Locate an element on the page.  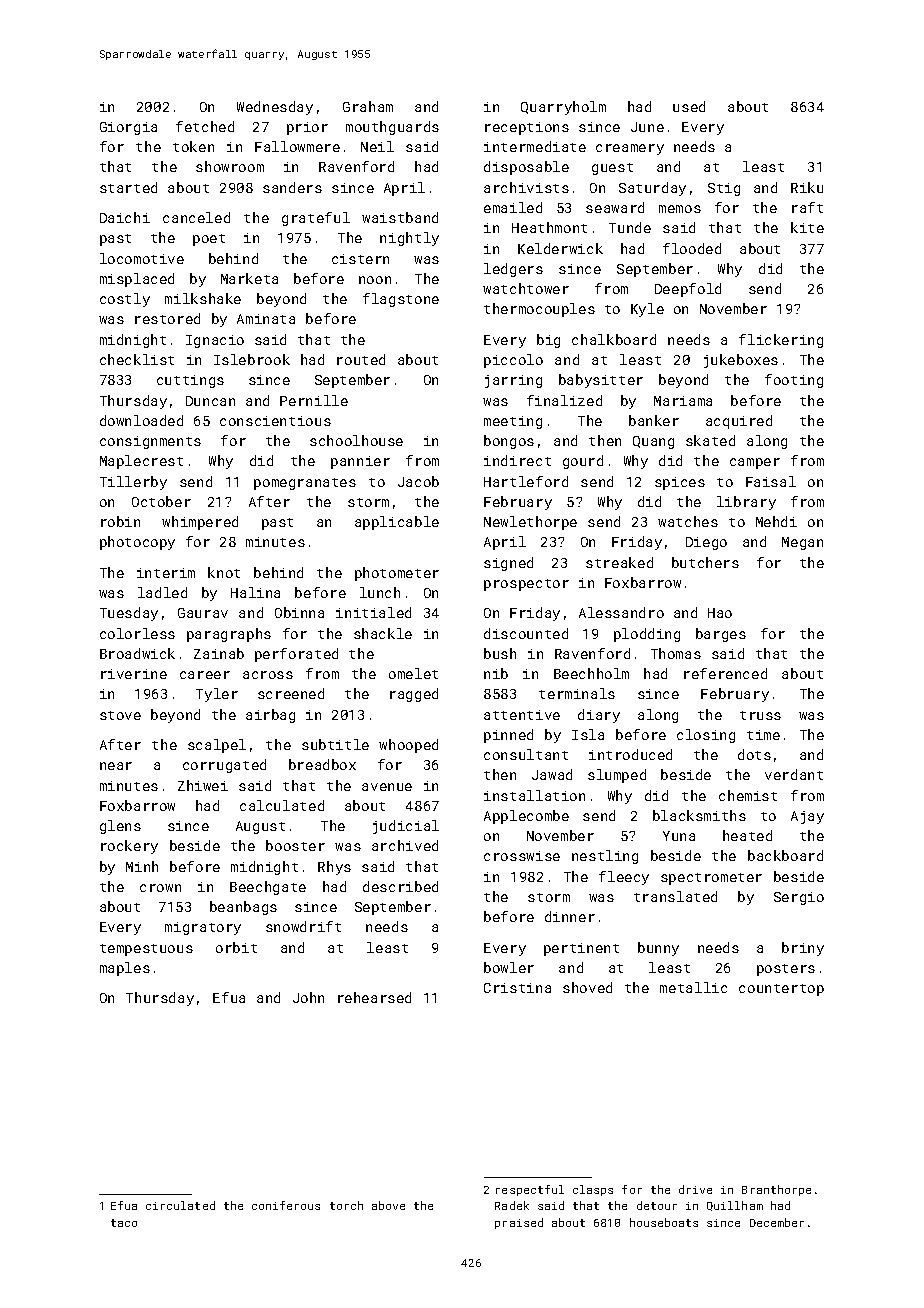
ledgers is located at coordinates (513, 270).
